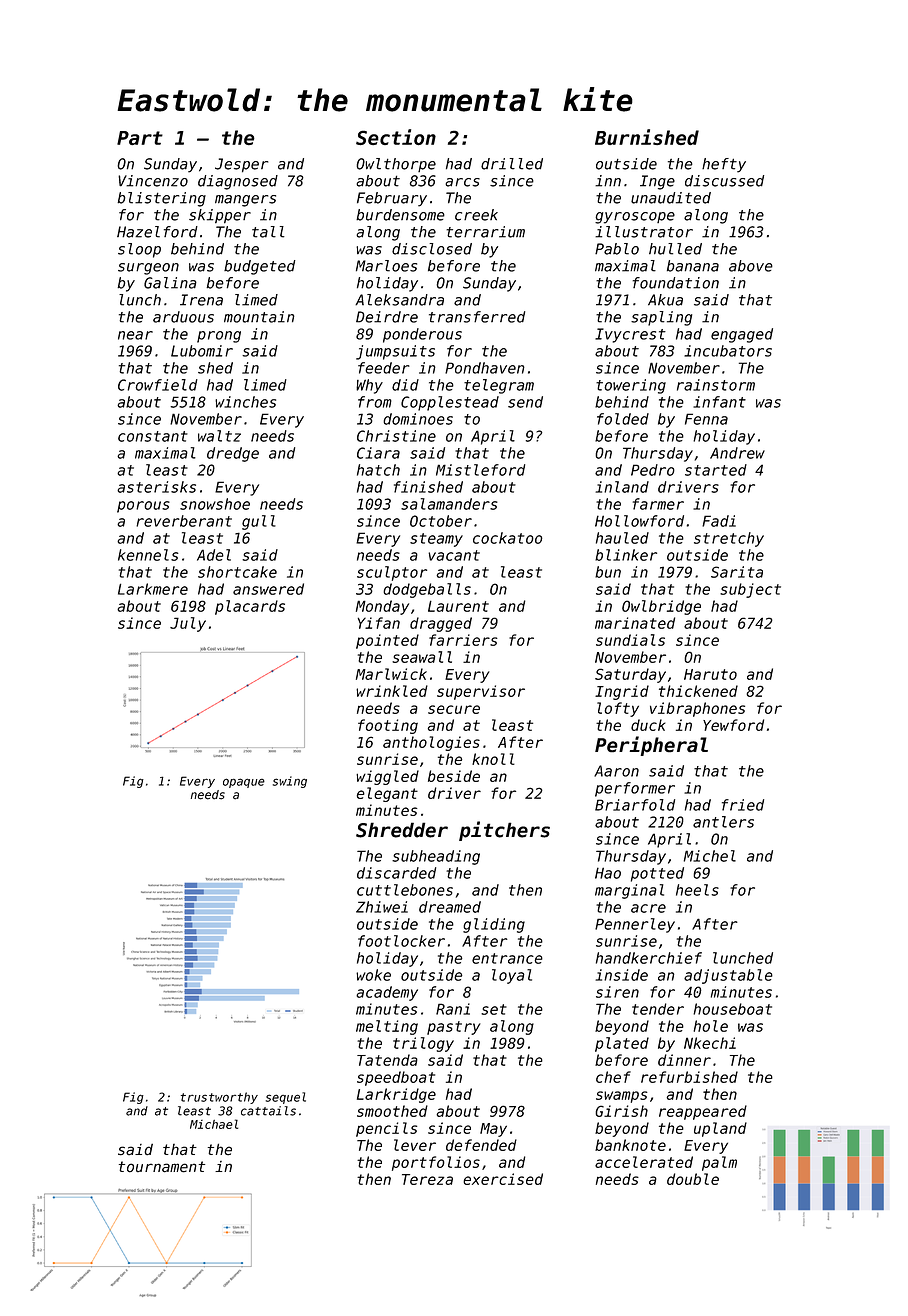 This page has width=908, height=1316. What do you see at coordinates (621, 975) in the page?
I see `inside` at bounding box center [621, 975].
